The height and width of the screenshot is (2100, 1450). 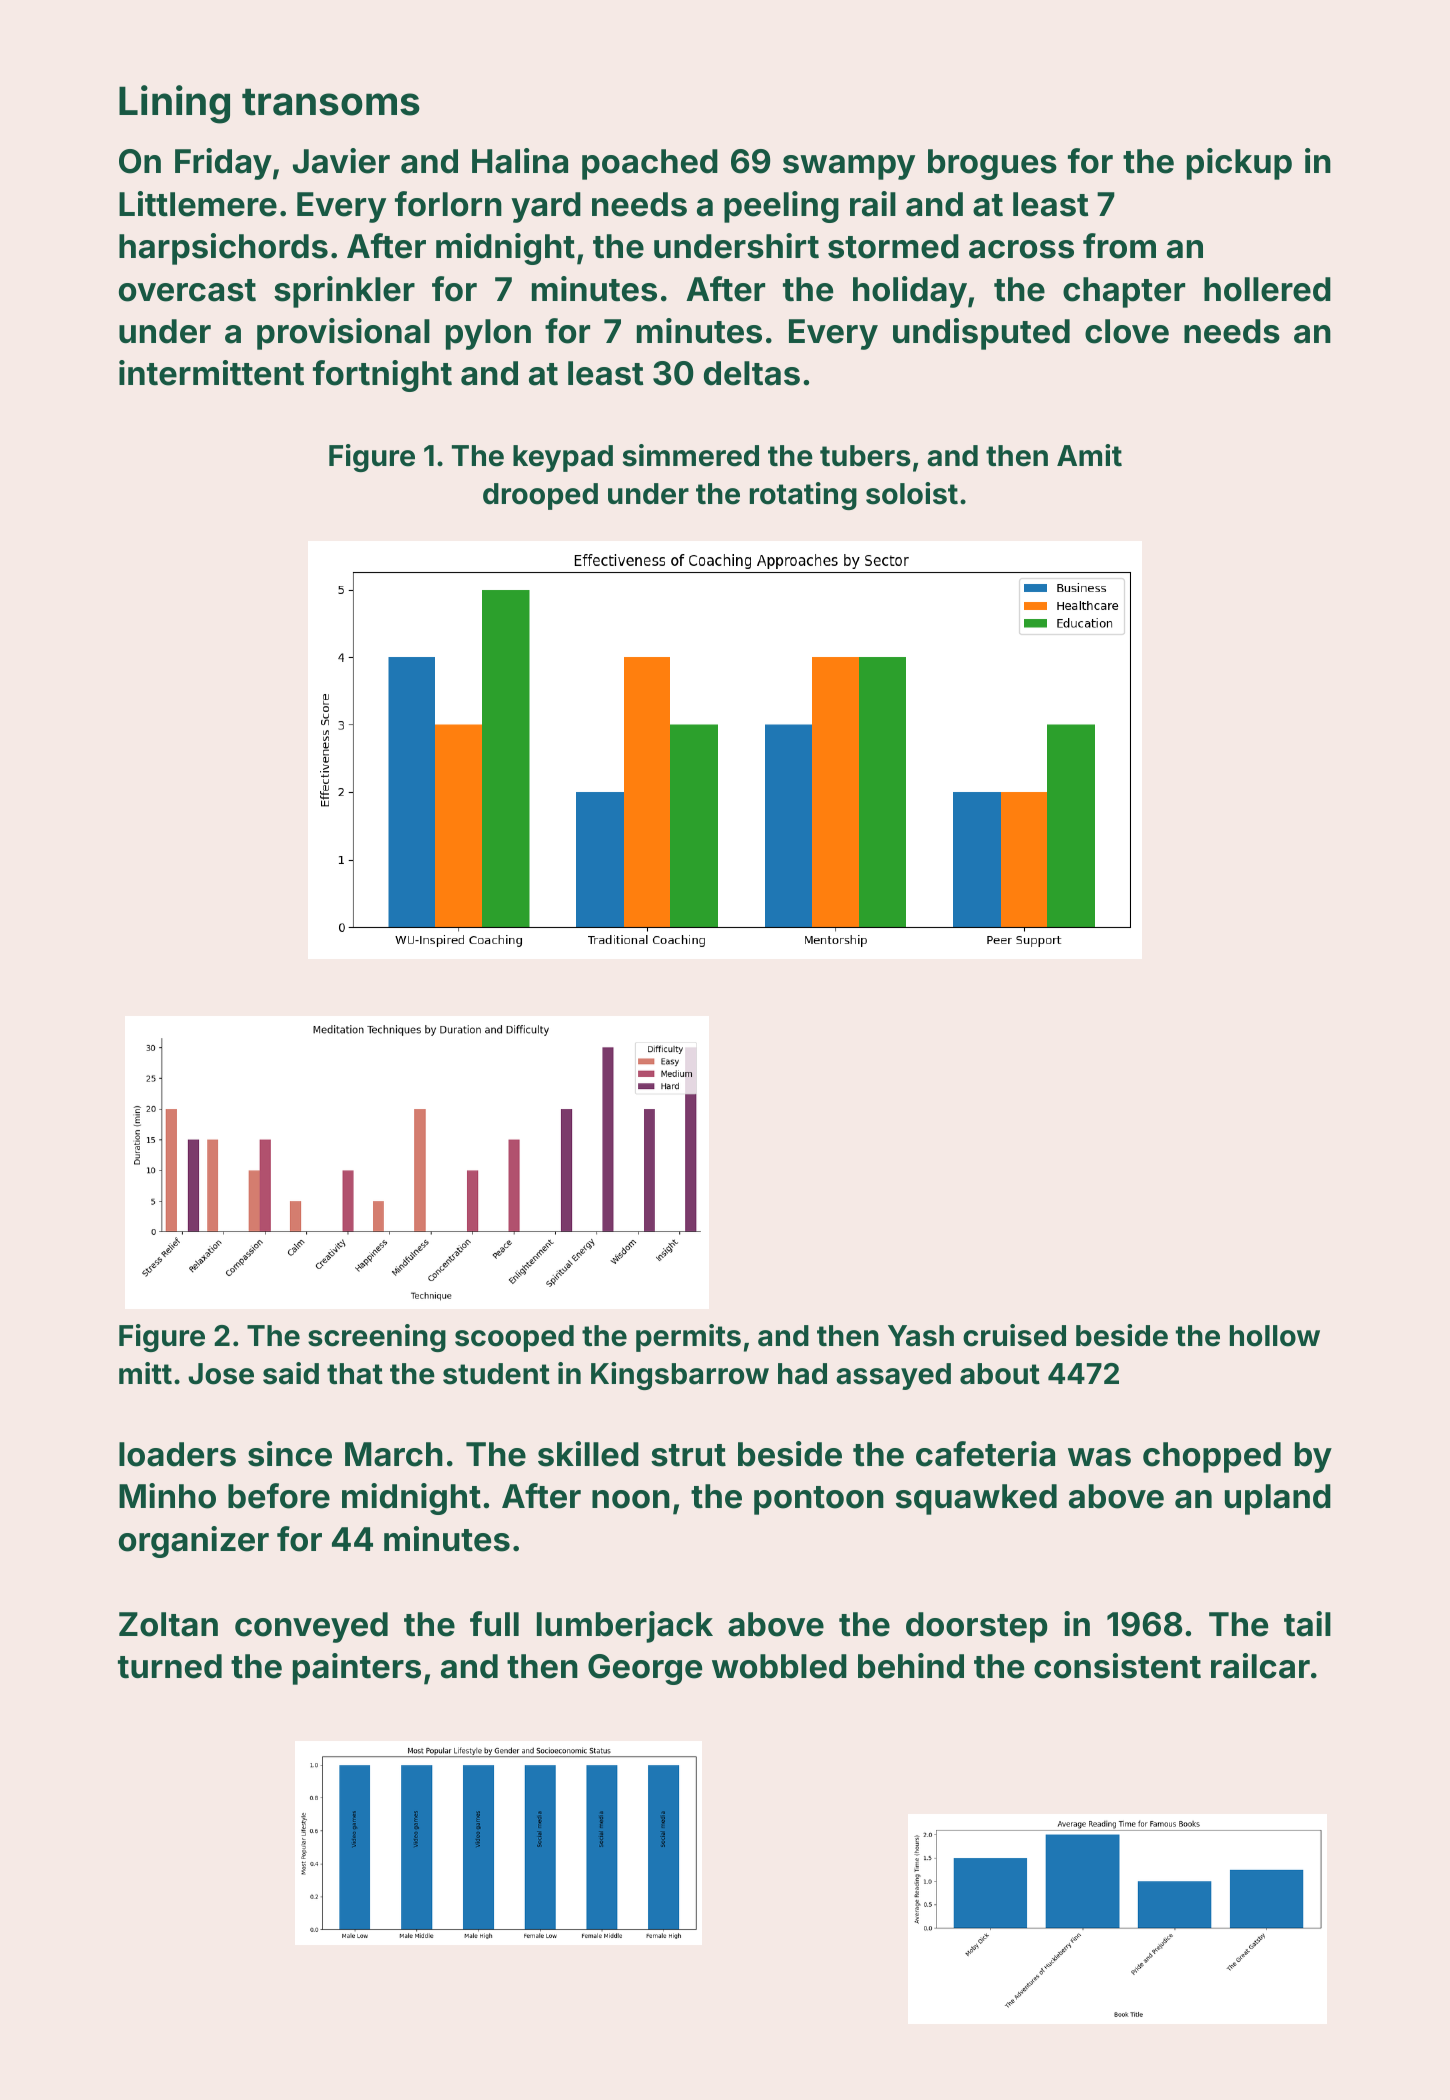 What do you see at coordinates (311, 1627) in the screenshot?
I see `conveyed` at bounding box center [311, 1627].
